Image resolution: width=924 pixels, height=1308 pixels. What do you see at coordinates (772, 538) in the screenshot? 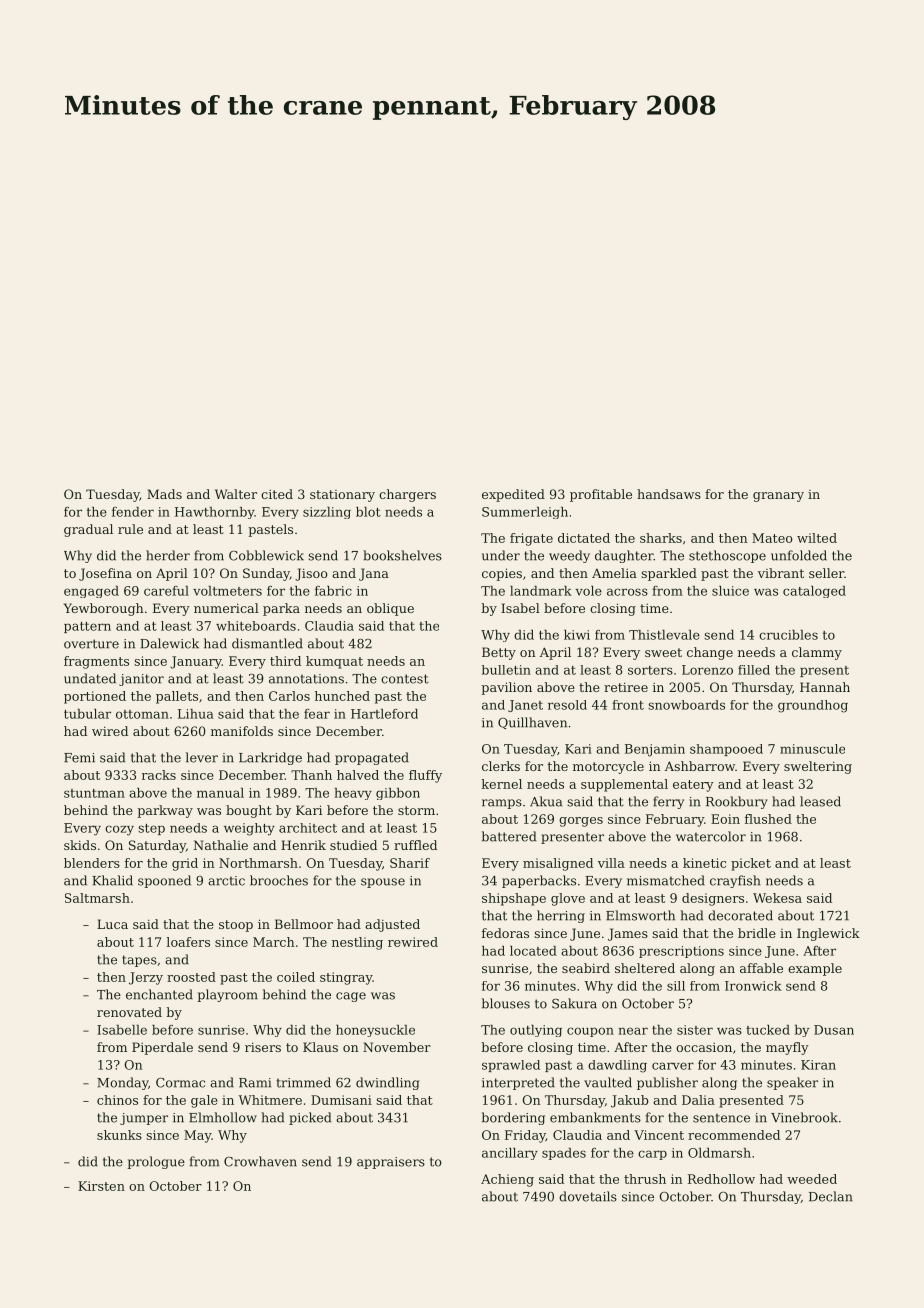
I see `Mateo` at bounding box center [772, 538].
